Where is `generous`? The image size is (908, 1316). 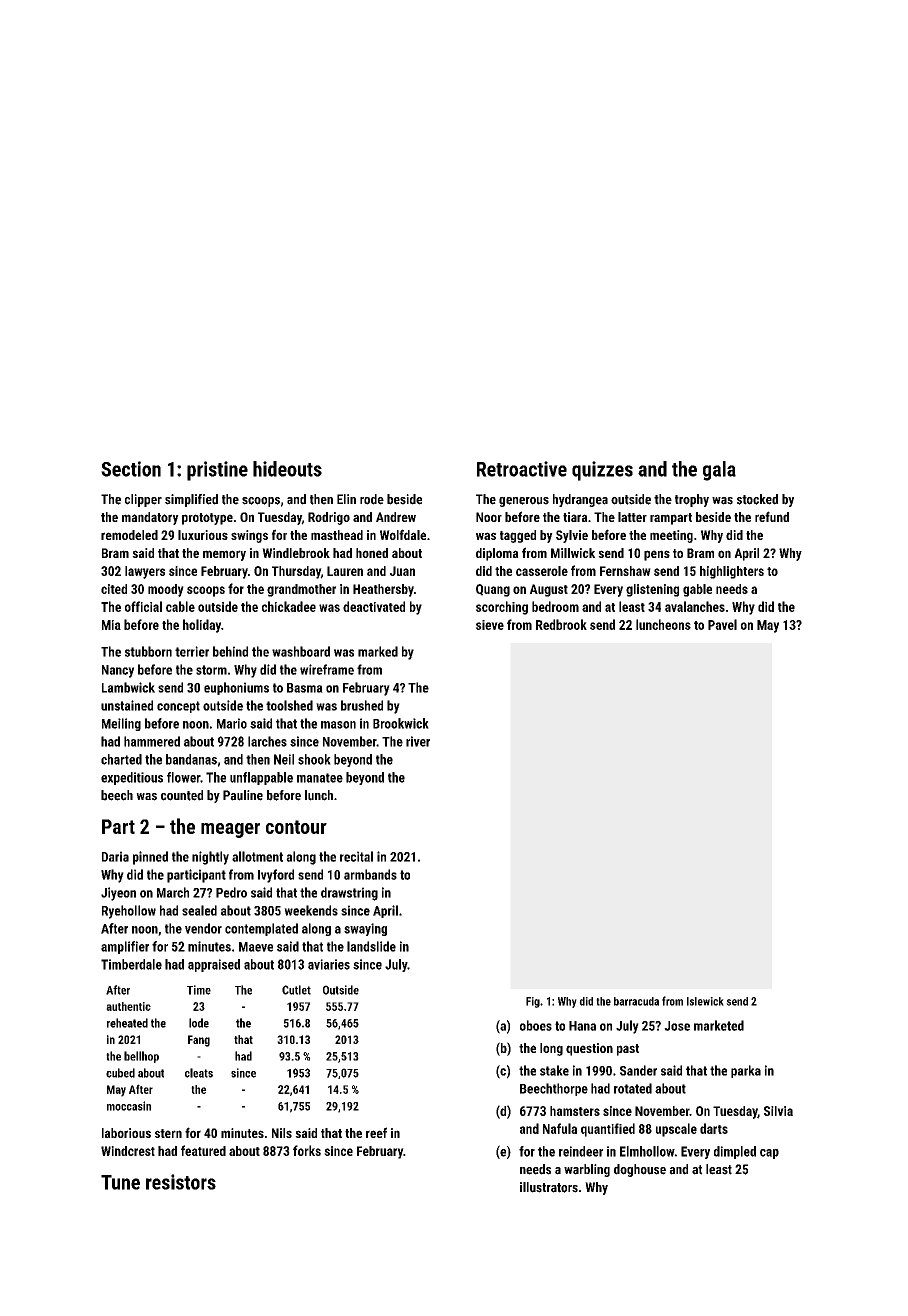 generous is located at coordinates (524, 502).
